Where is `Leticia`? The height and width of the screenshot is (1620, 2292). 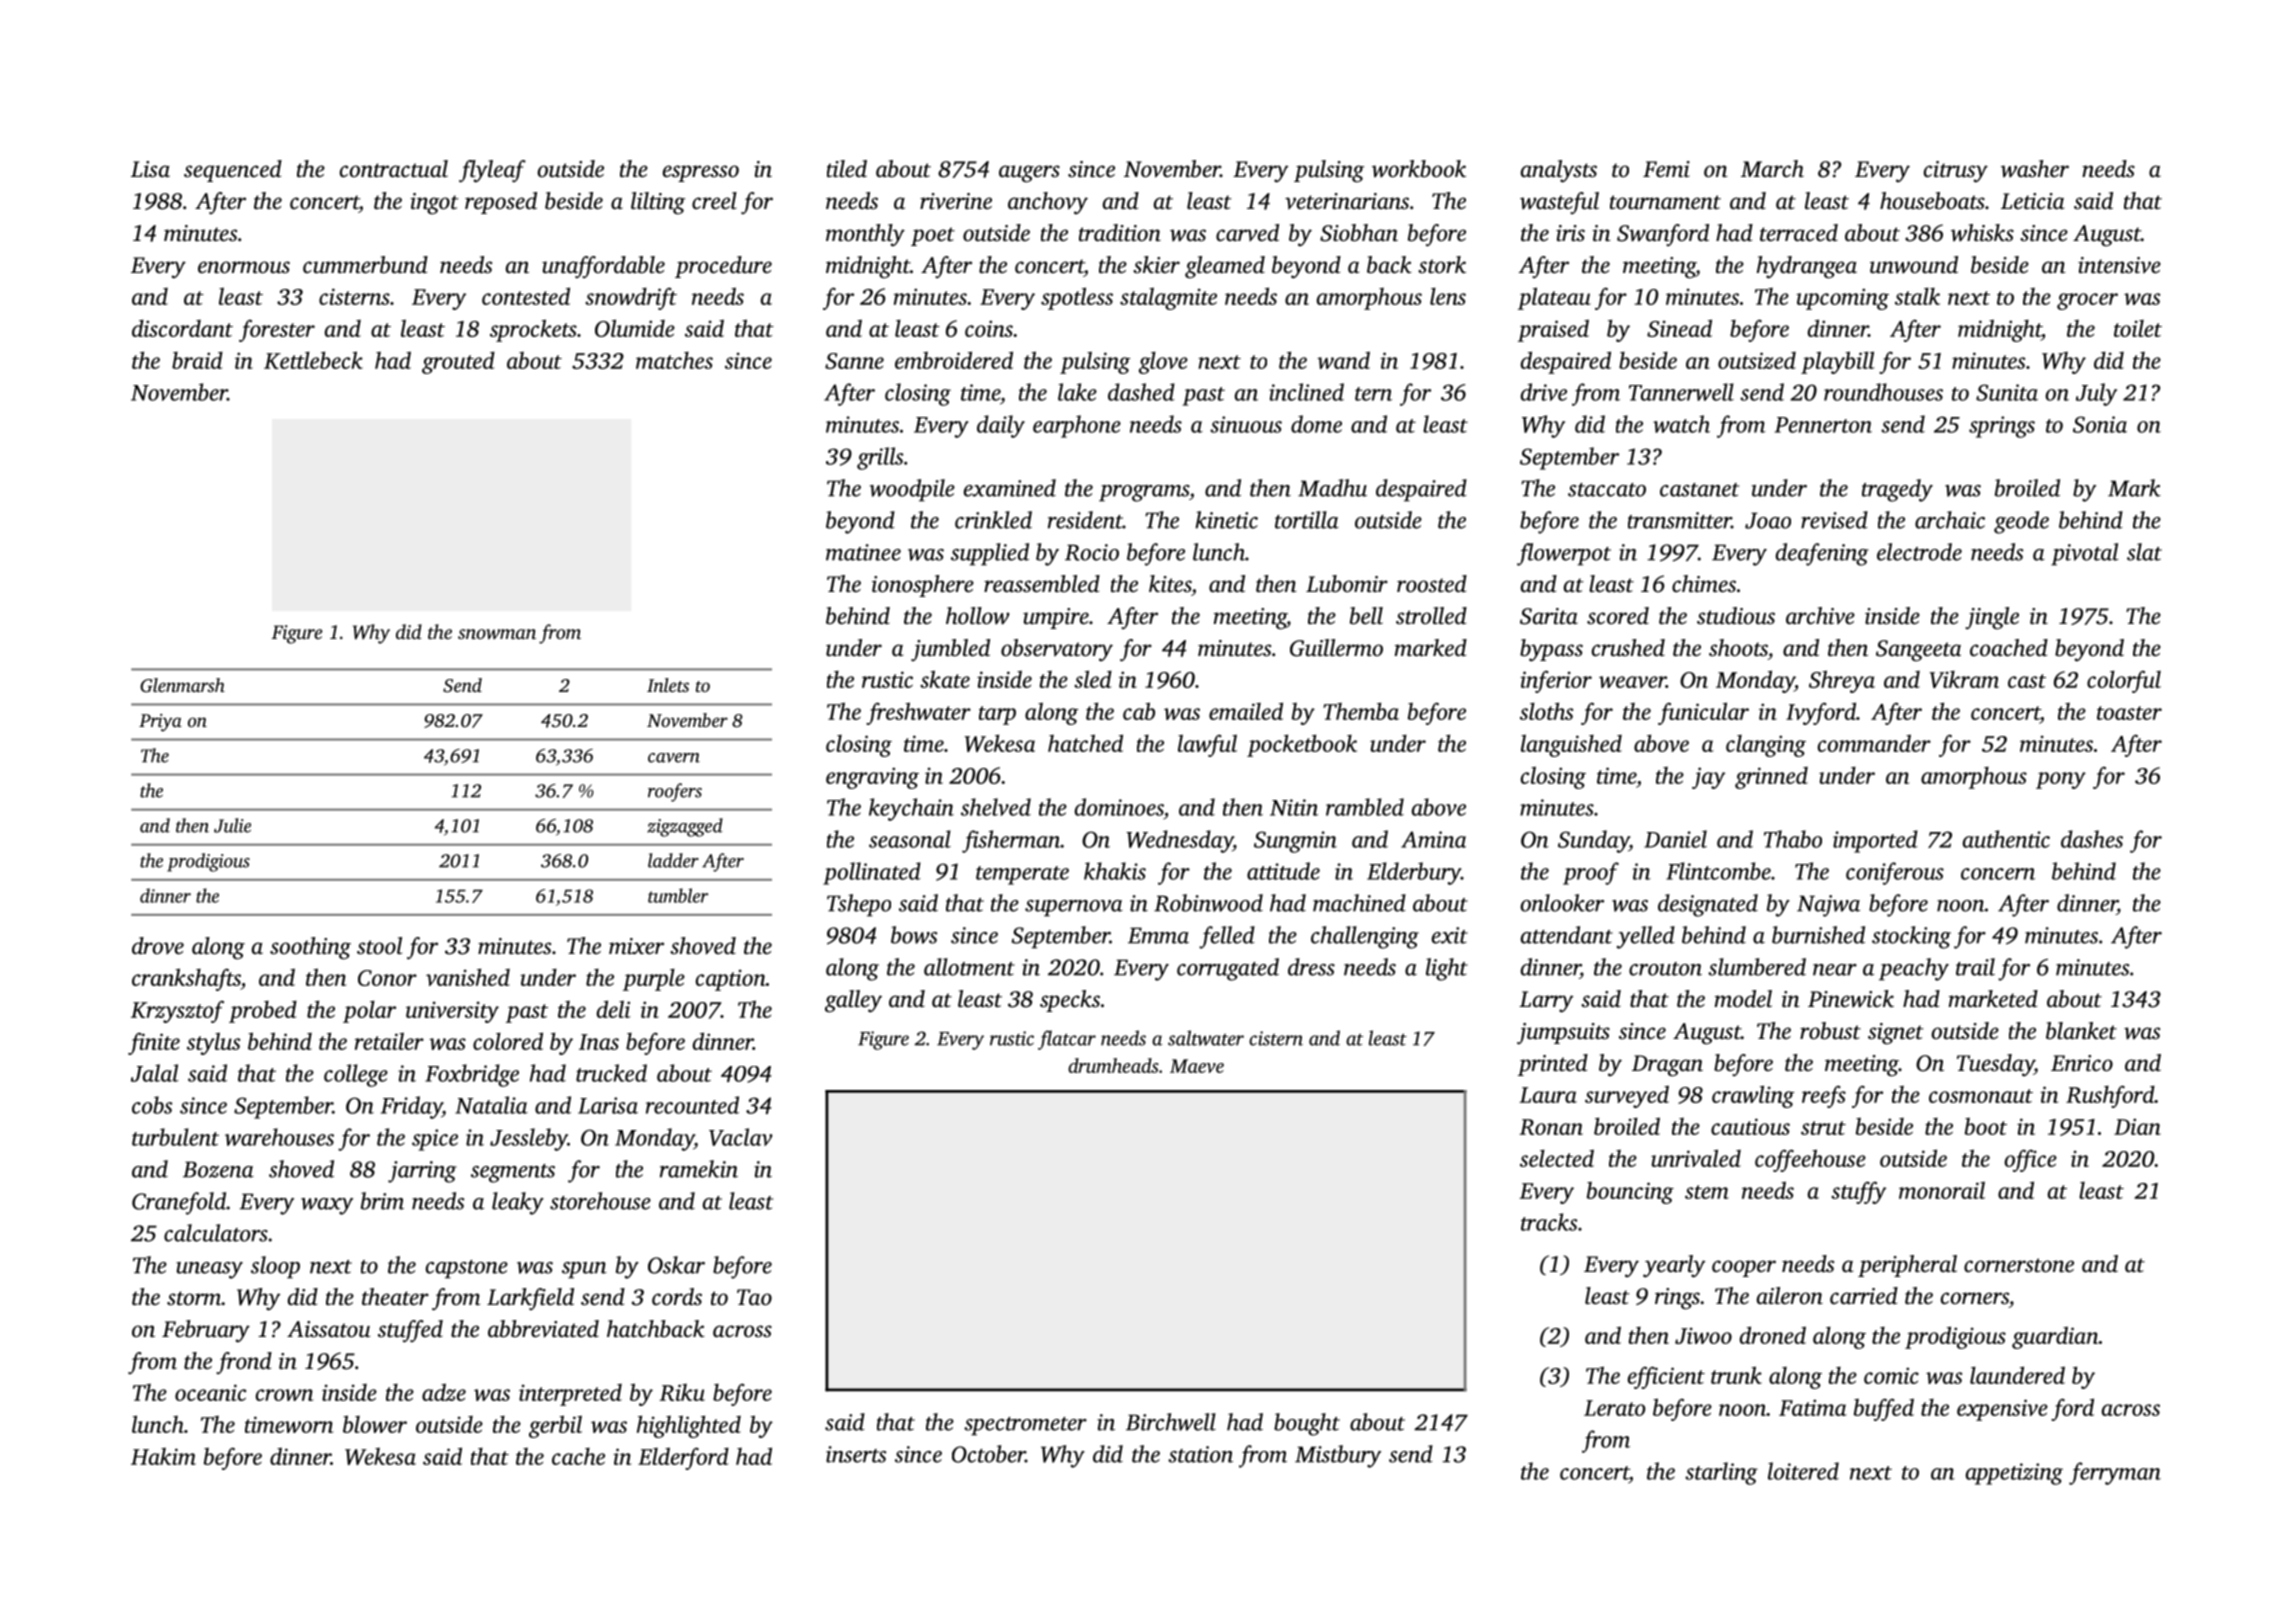 Leticia is located at coordinates (2032, 201).
